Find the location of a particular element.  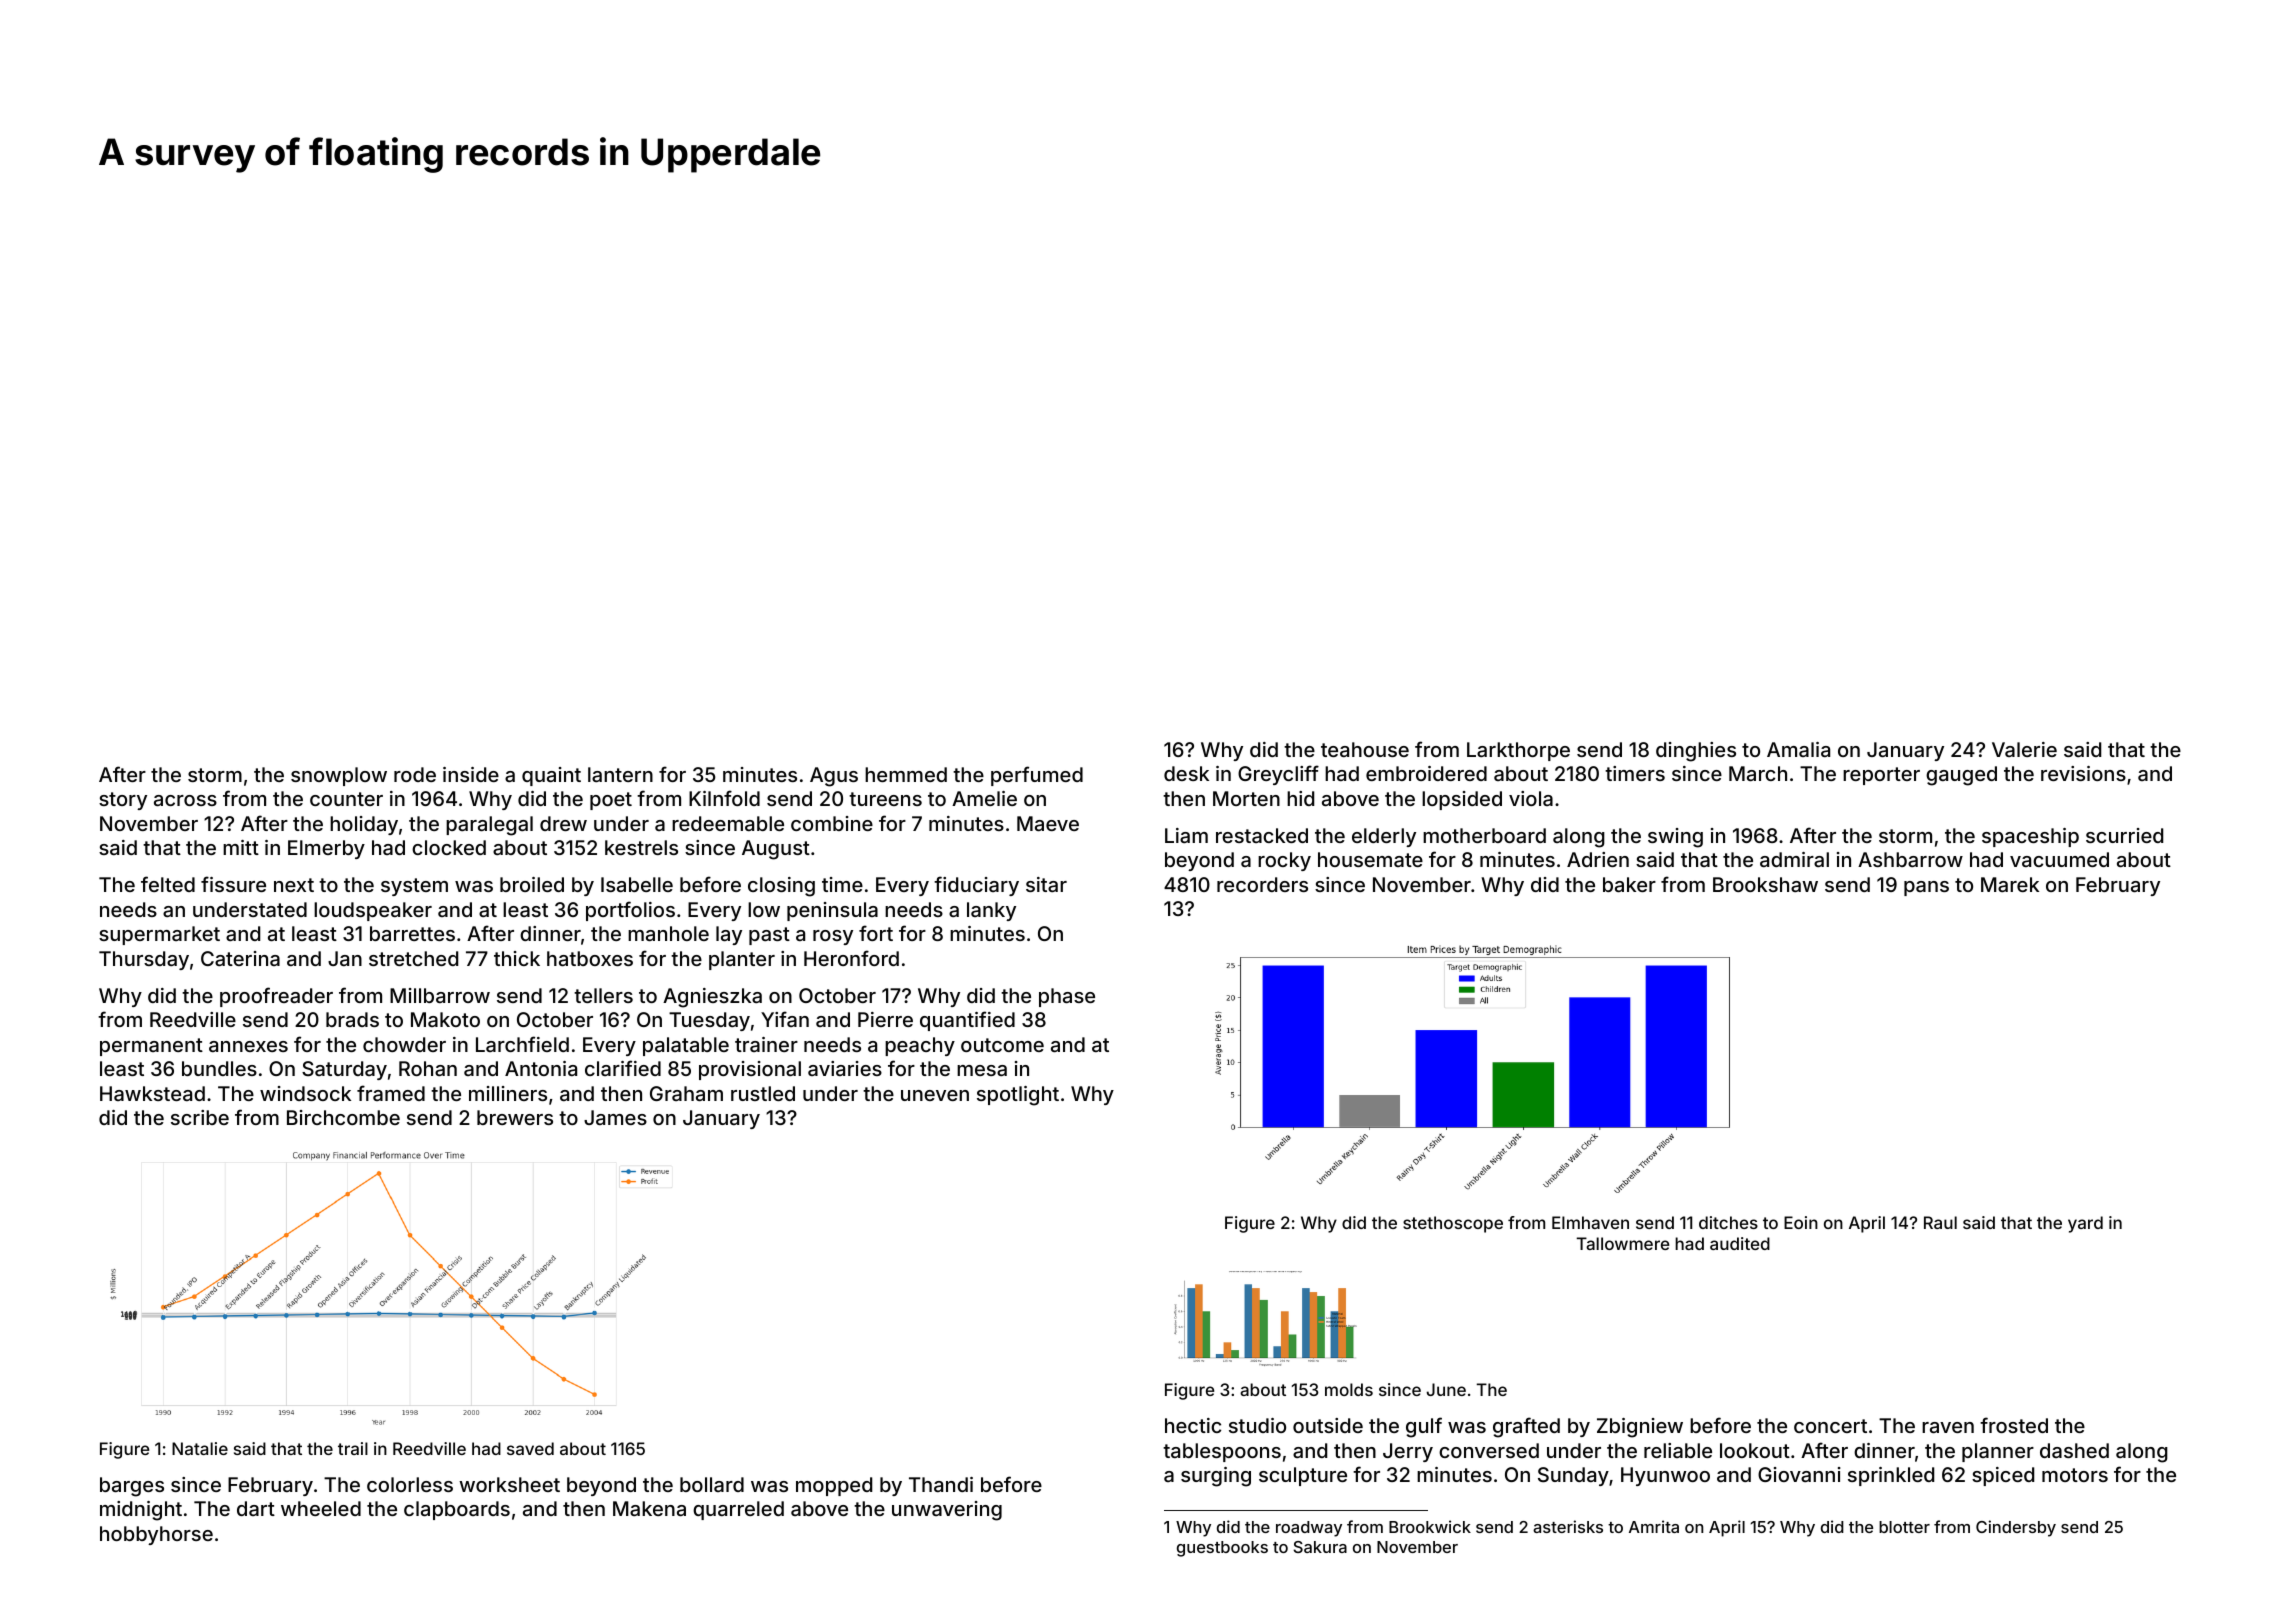

Zbigniew is located at coordinates (1640, 1428).
